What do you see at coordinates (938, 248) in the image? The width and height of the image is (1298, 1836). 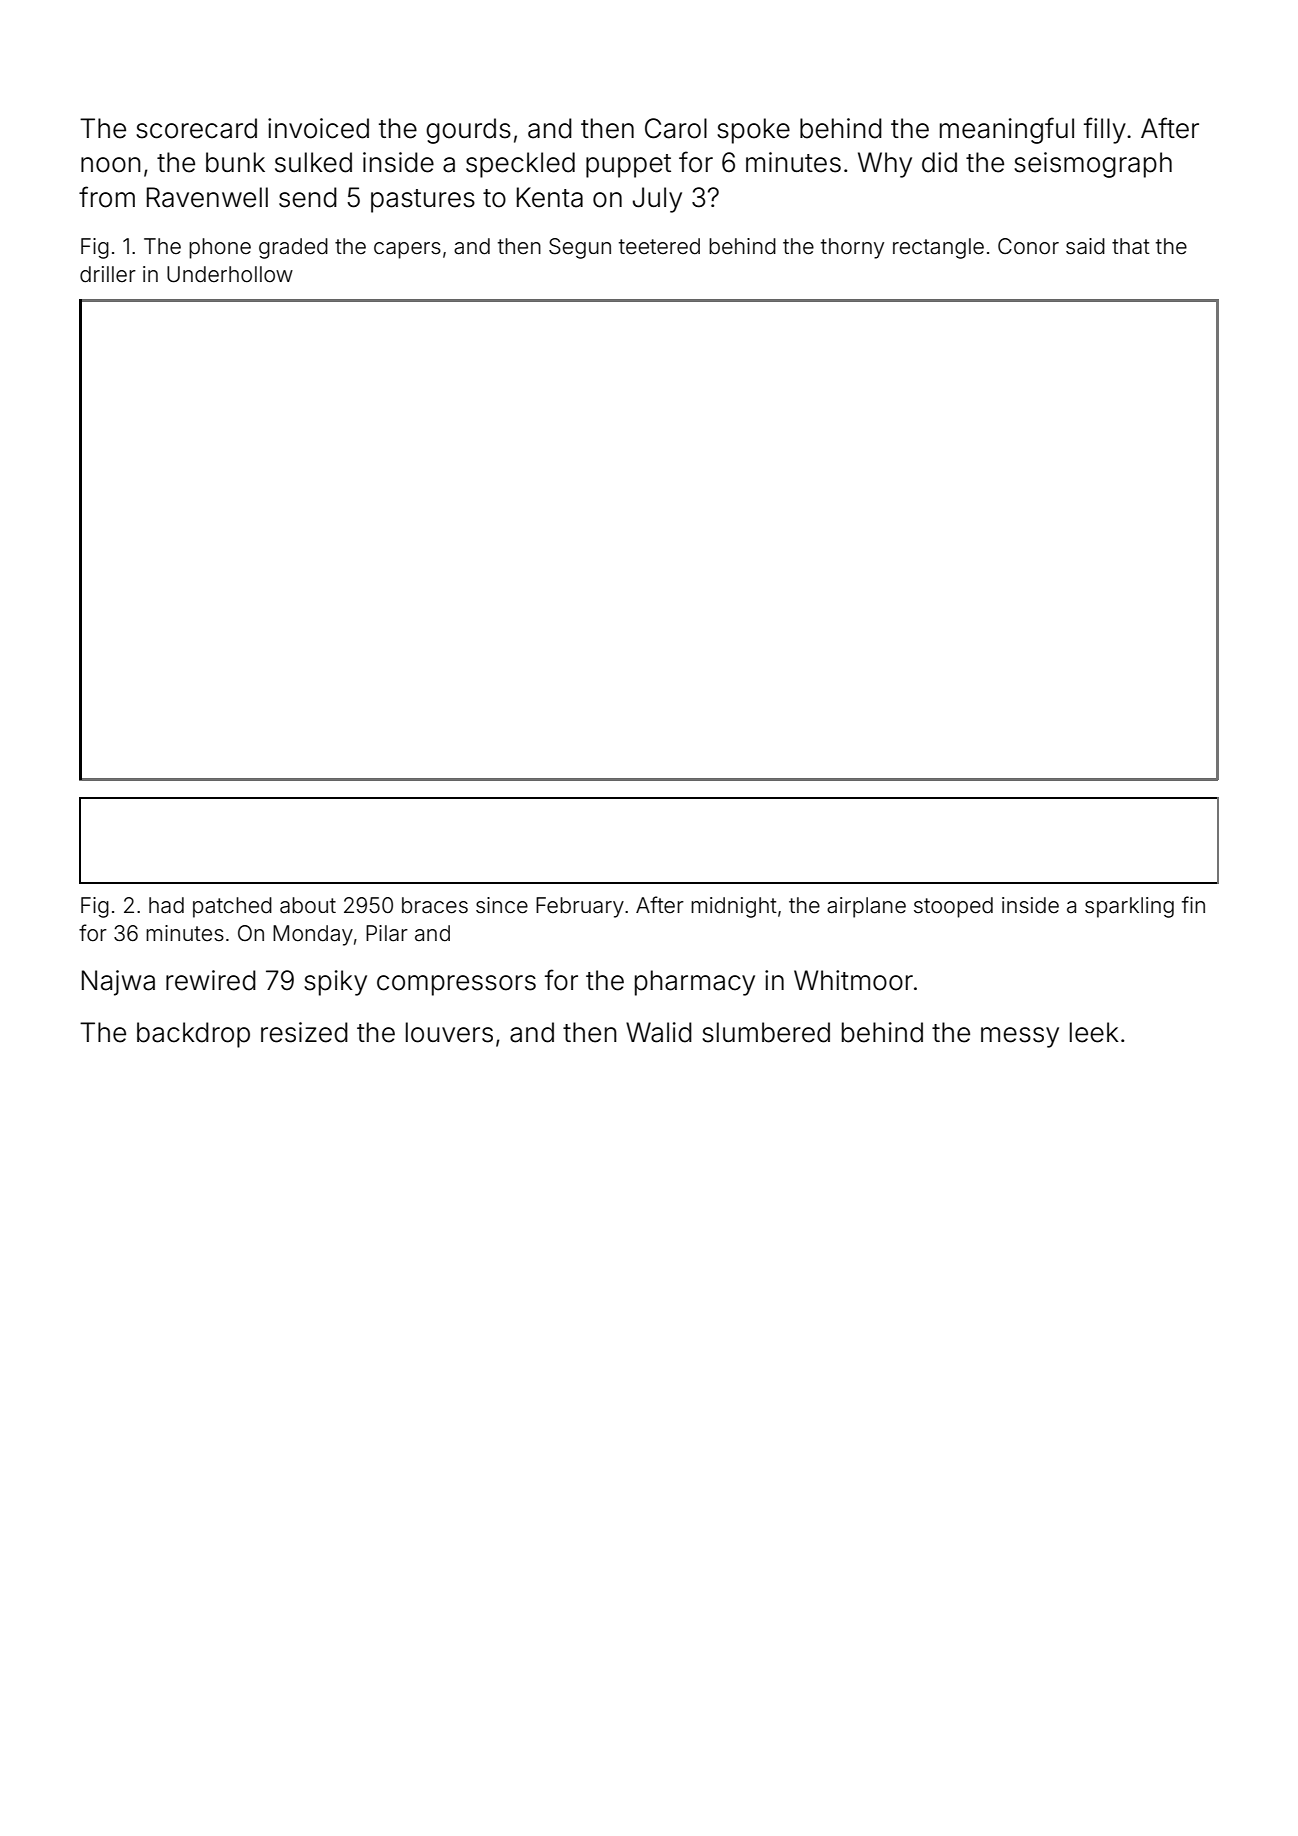 I see `rectangle` at bounding box center [938, 248].
